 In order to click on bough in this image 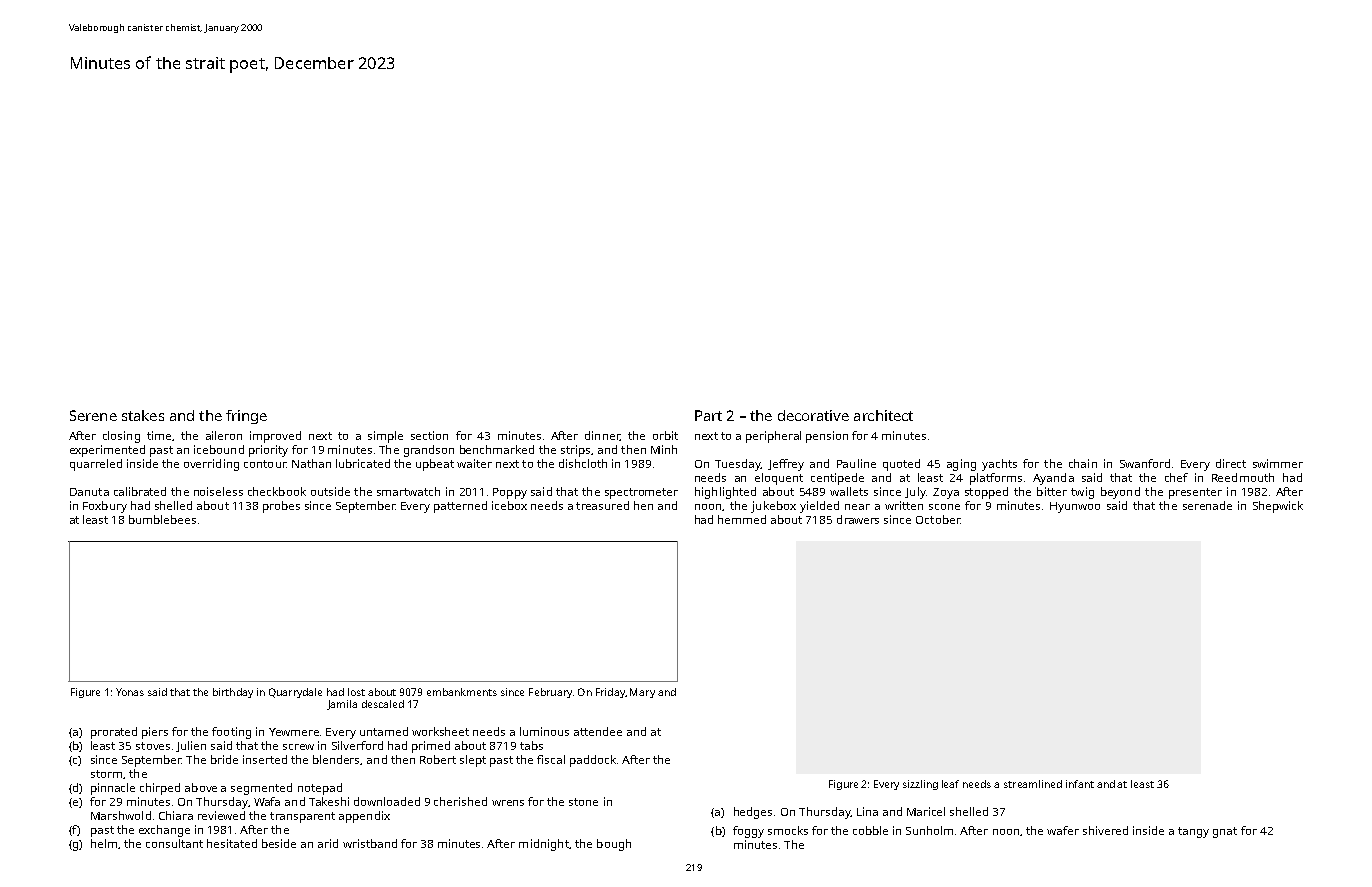, I will do `click(614, 845)`.
